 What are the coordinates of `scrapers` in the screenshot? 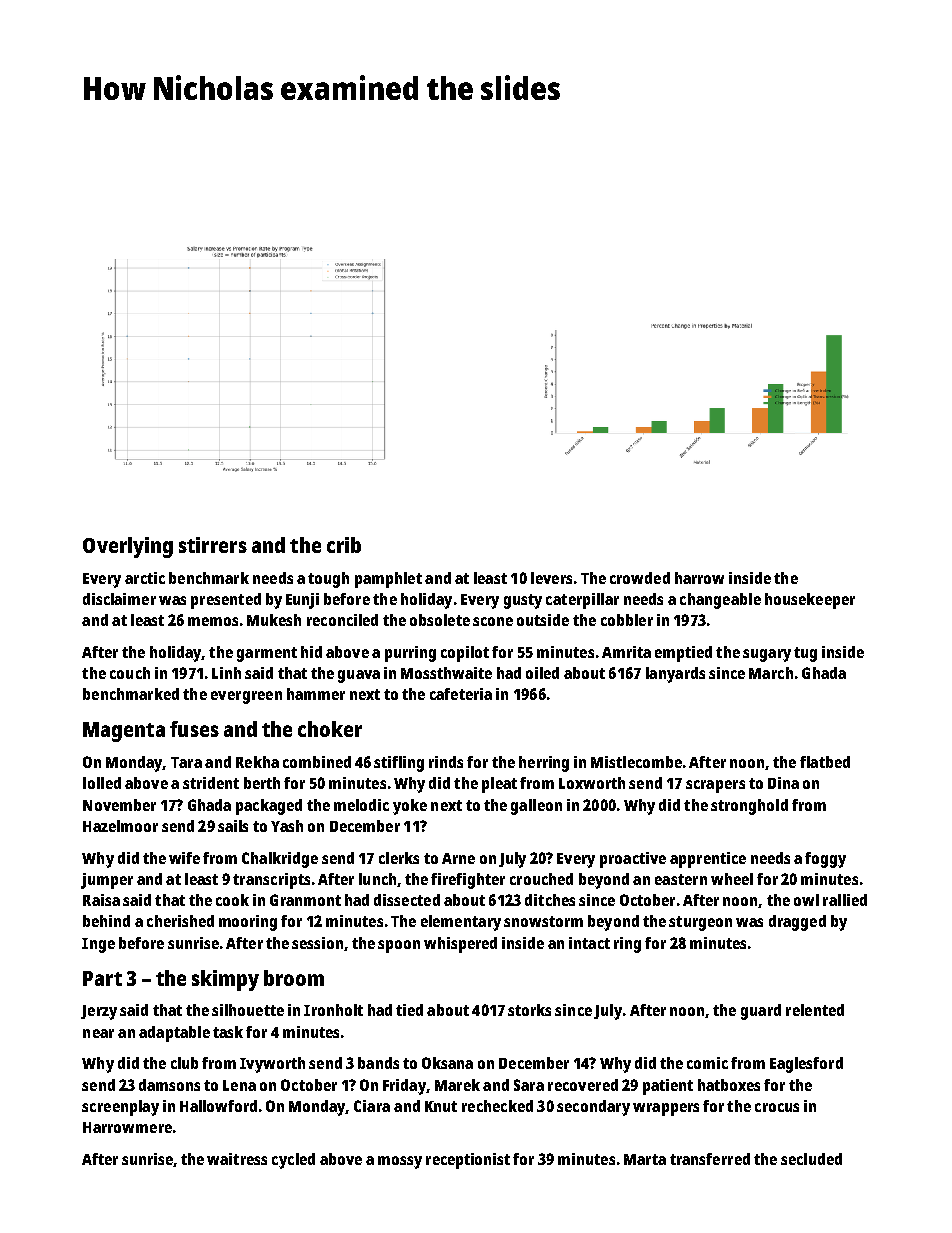 It's located at (715, 786).
